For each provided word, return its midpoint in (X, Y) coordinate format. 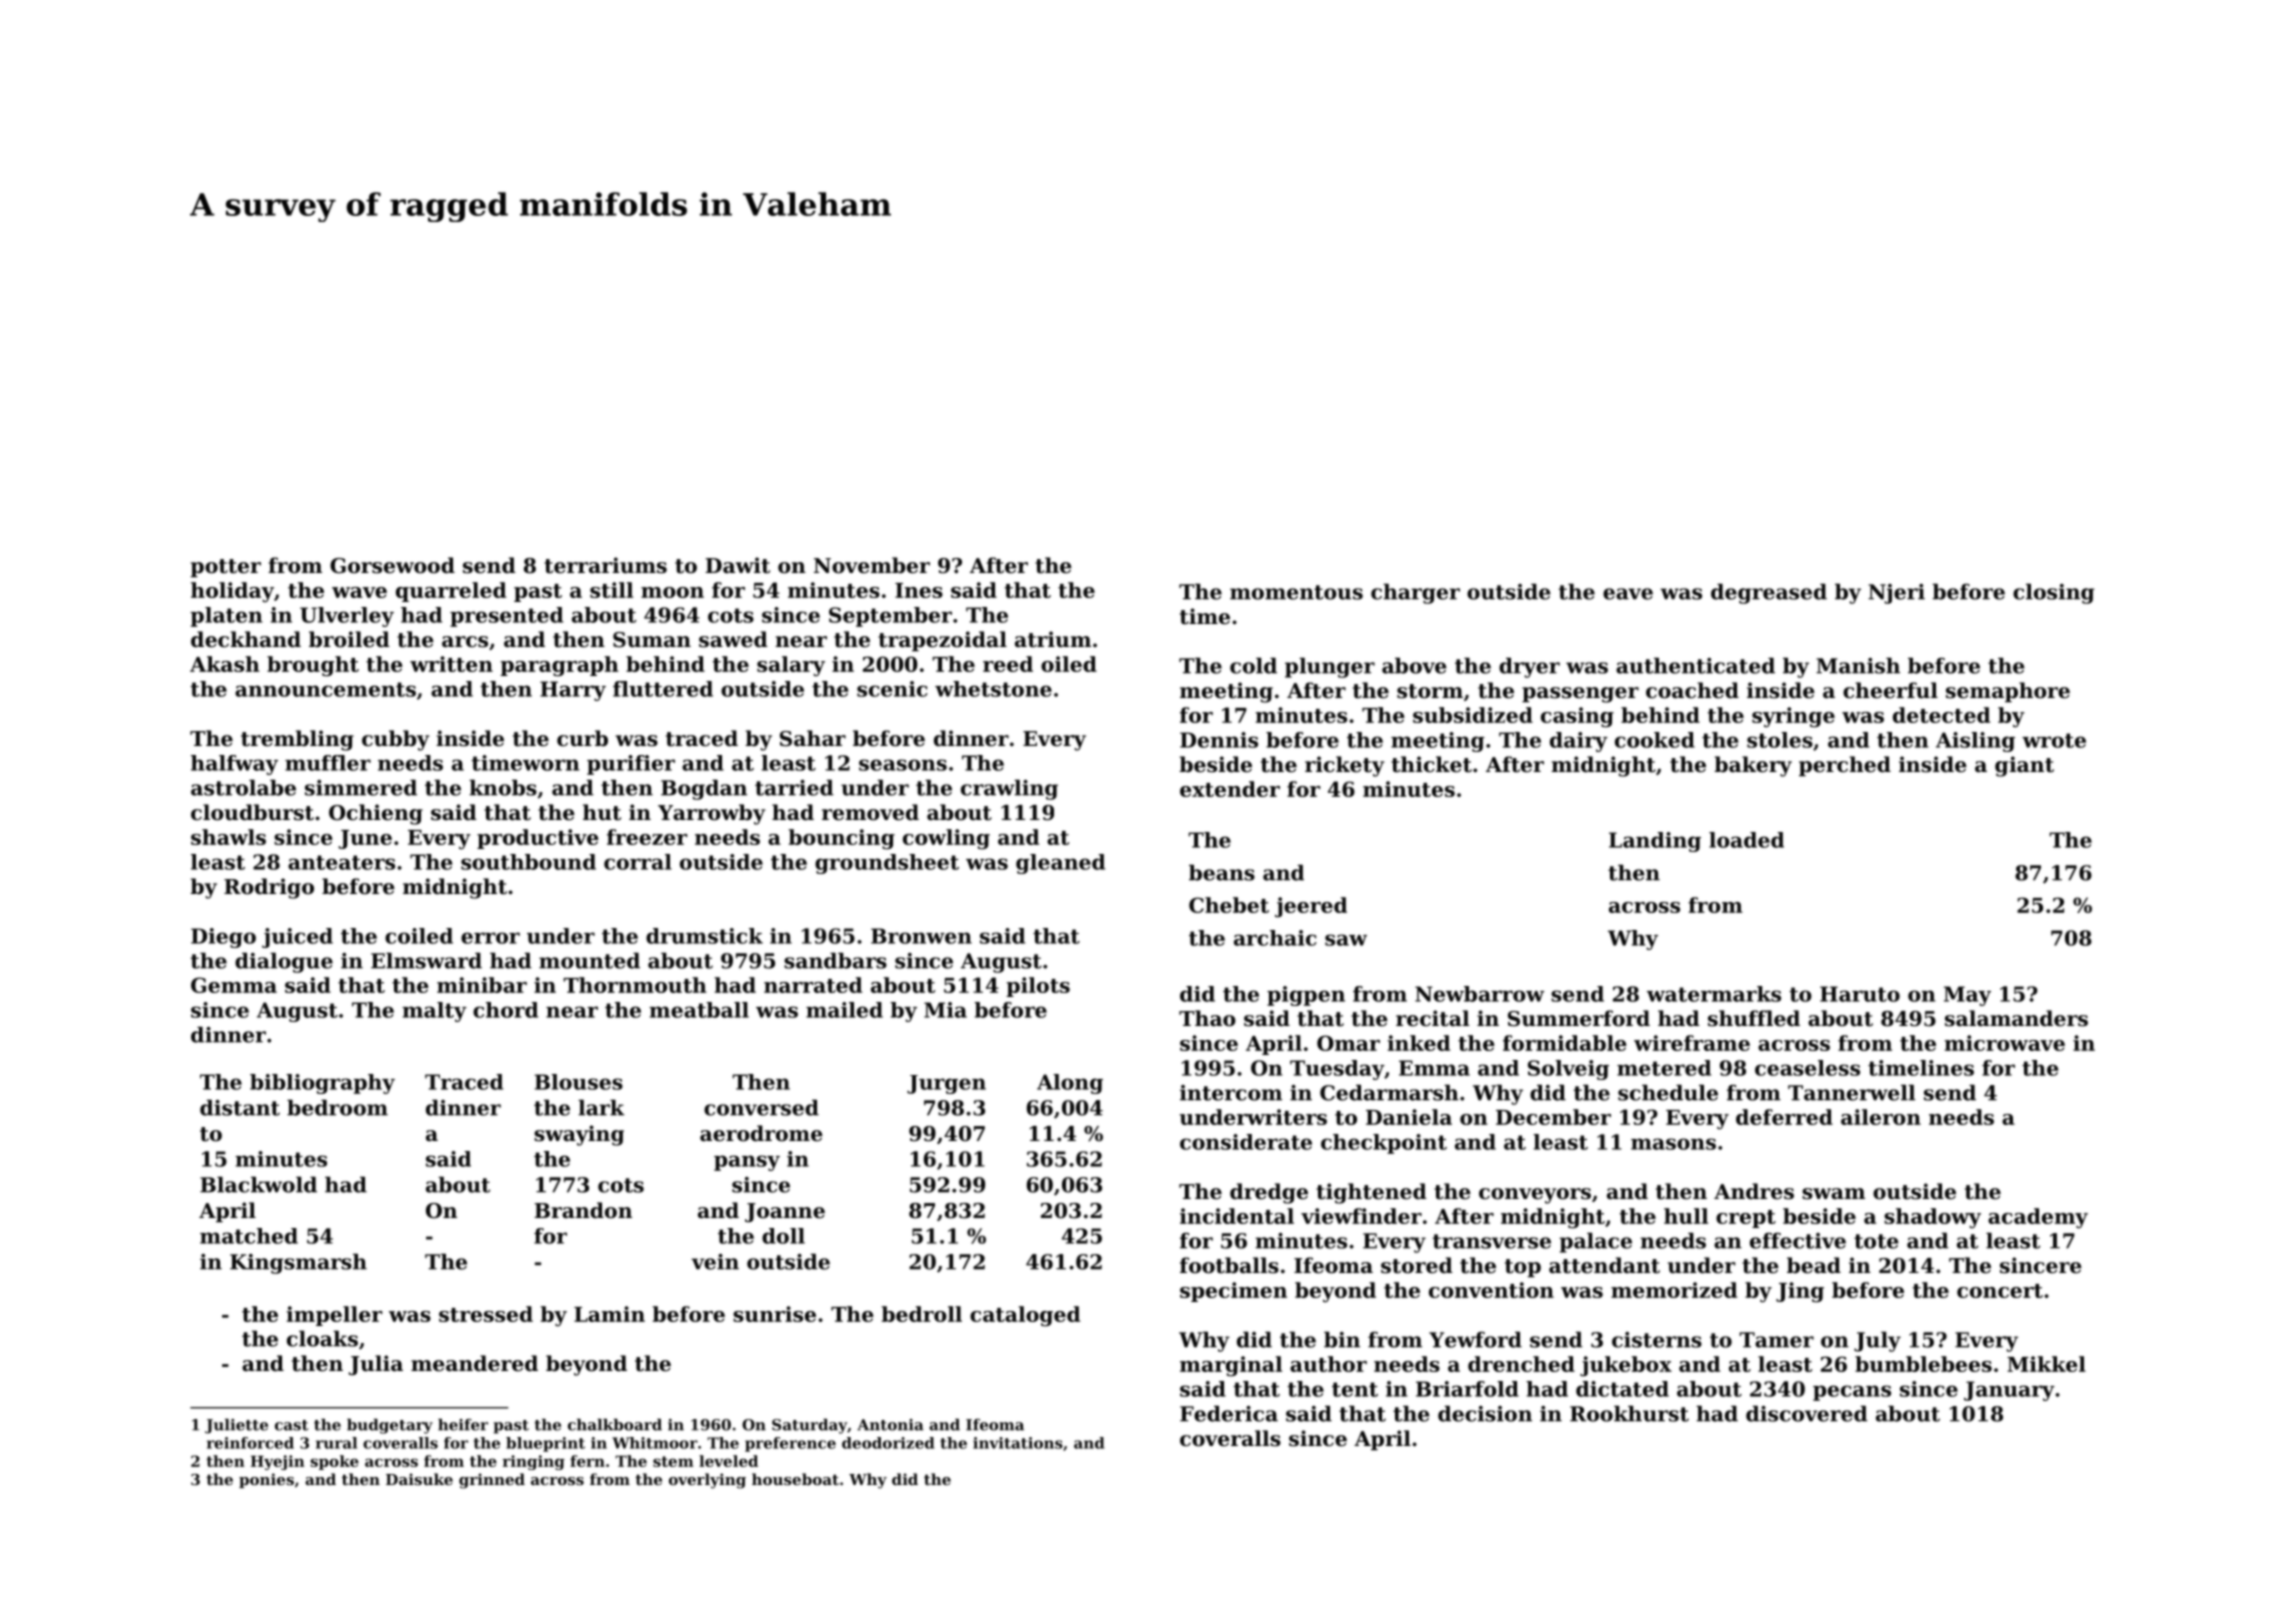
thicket (1431, 764)
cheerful (1890, 690)
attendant (1604, 1265)
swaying (579, 1135)
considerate (1246, 1142)
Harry (573, 691)
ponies (266, 1480)
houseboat (795, 1479)
